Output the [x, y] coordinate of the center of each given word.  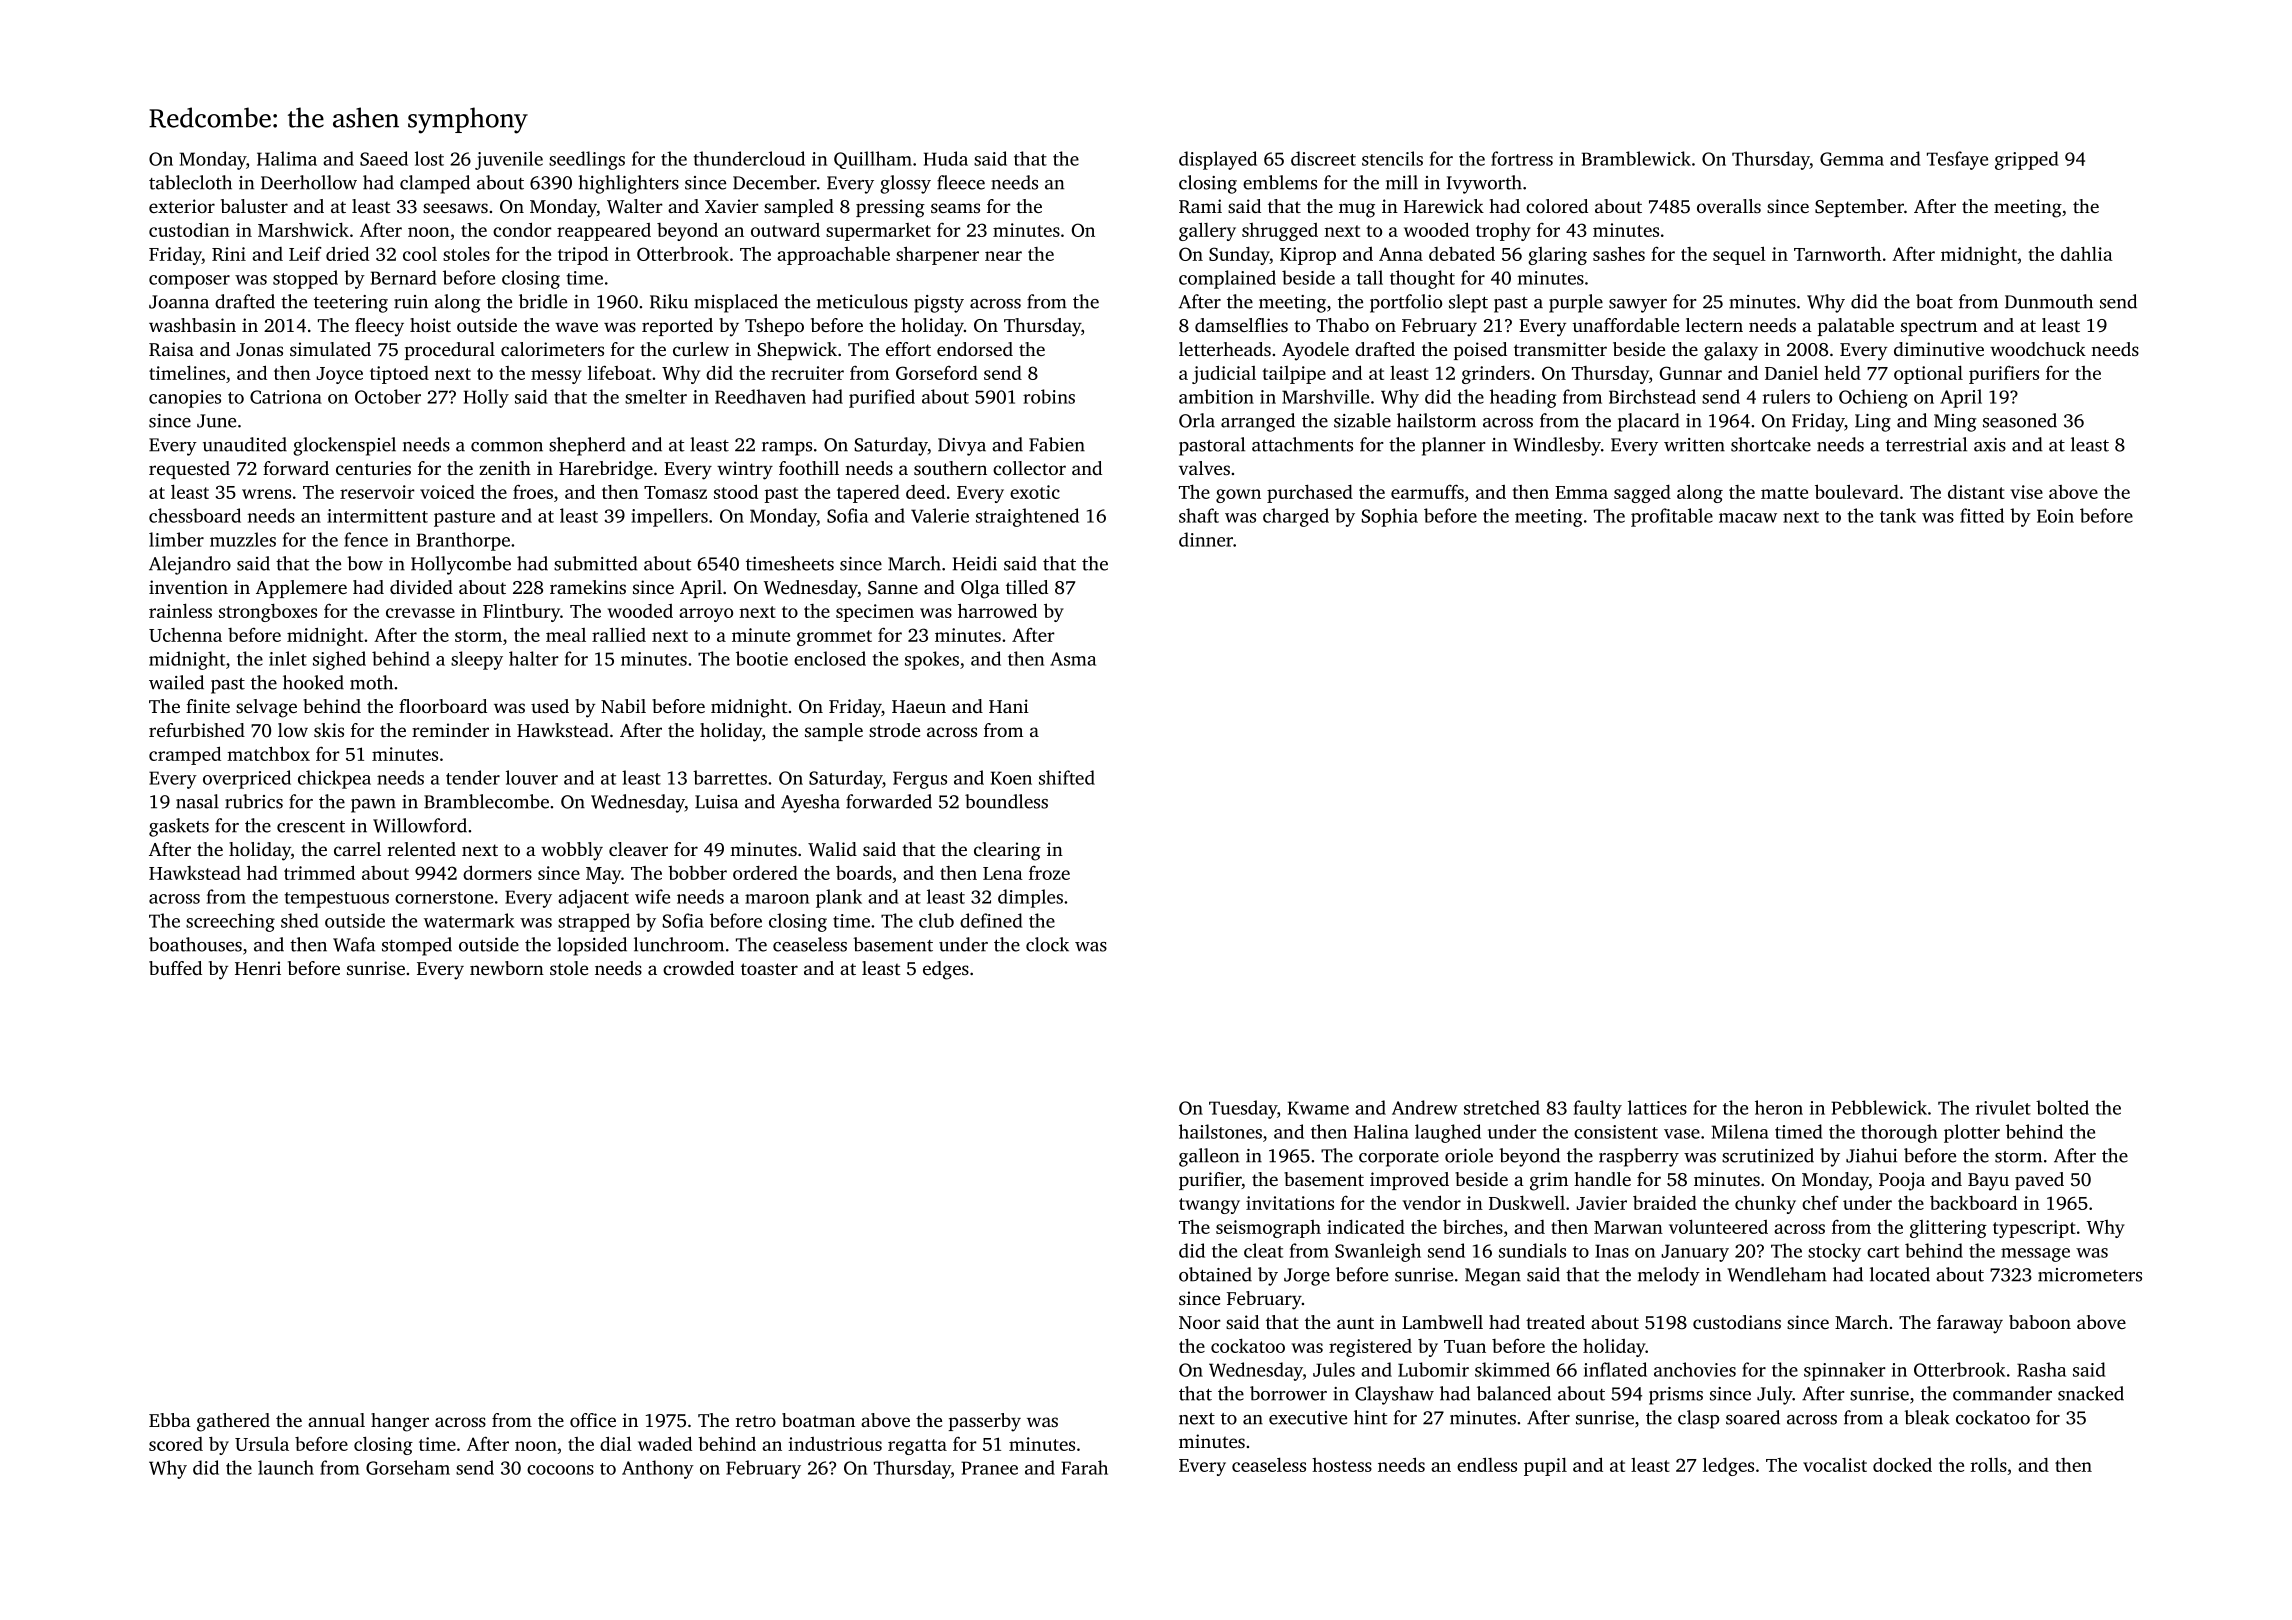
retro [756, 1421]
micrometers [2090, 1275]
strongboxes [268, 612]
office [593, 1420]
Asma [1073, 659]
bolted [2062, 1107]
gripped [2027, 160]
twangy [1209, 1206]
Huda [946, 158]
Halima [287, 158]
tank [1898, 515]
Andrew [1425, 1107]
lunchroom [679, 944]
